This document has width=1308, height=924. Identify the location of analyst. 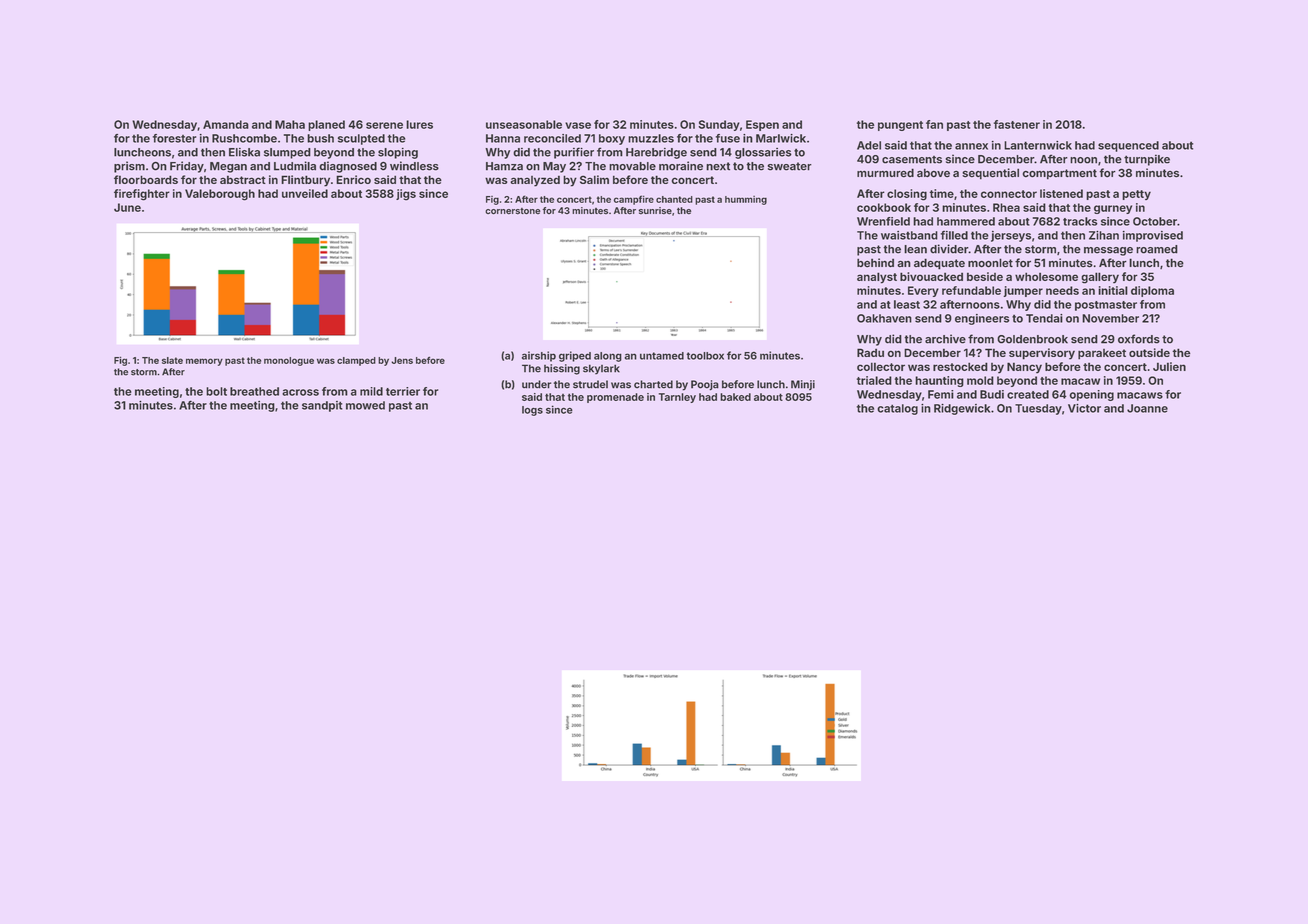
(877, 278).
